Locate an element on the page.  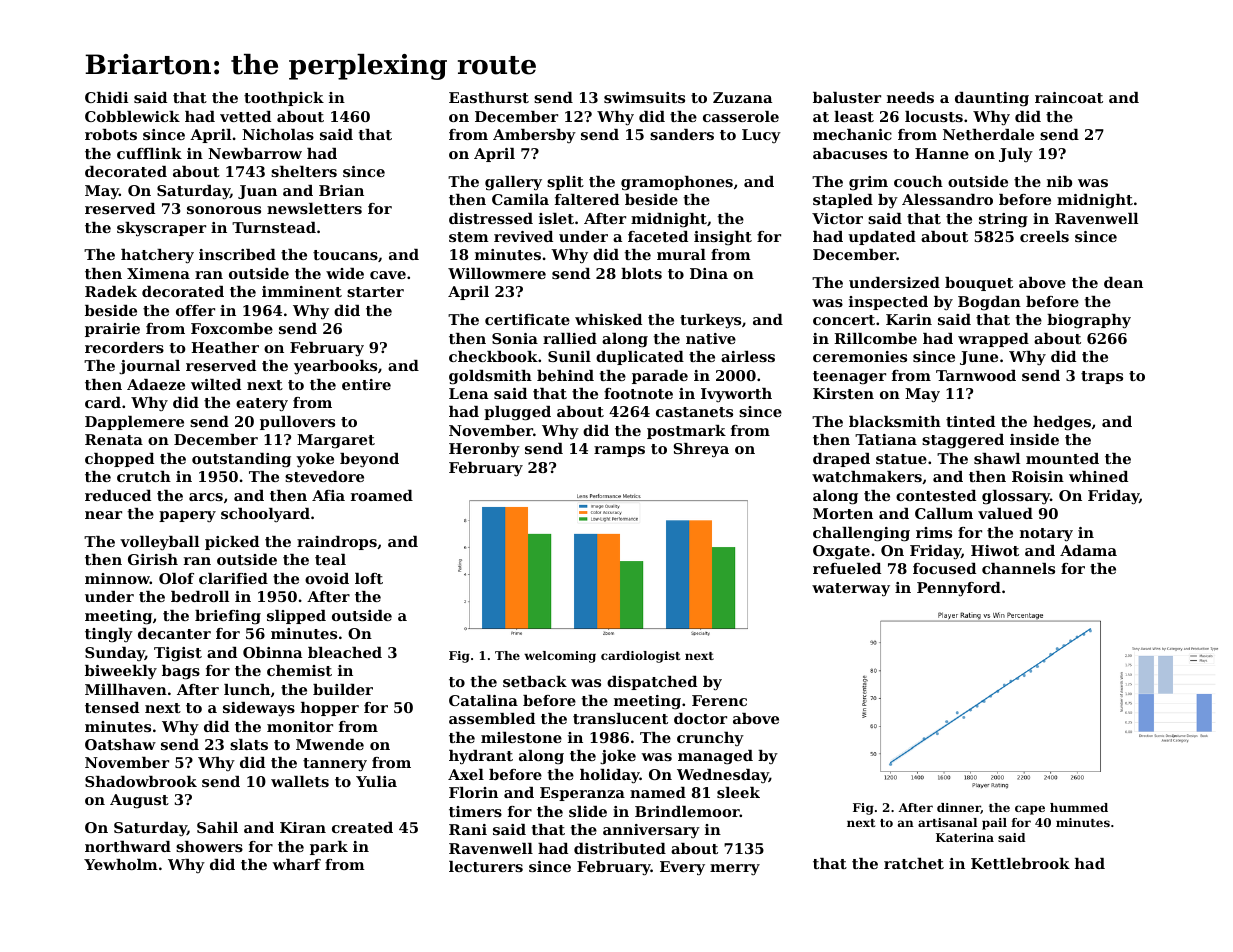
Girish is located at coordinates (153, 559).
